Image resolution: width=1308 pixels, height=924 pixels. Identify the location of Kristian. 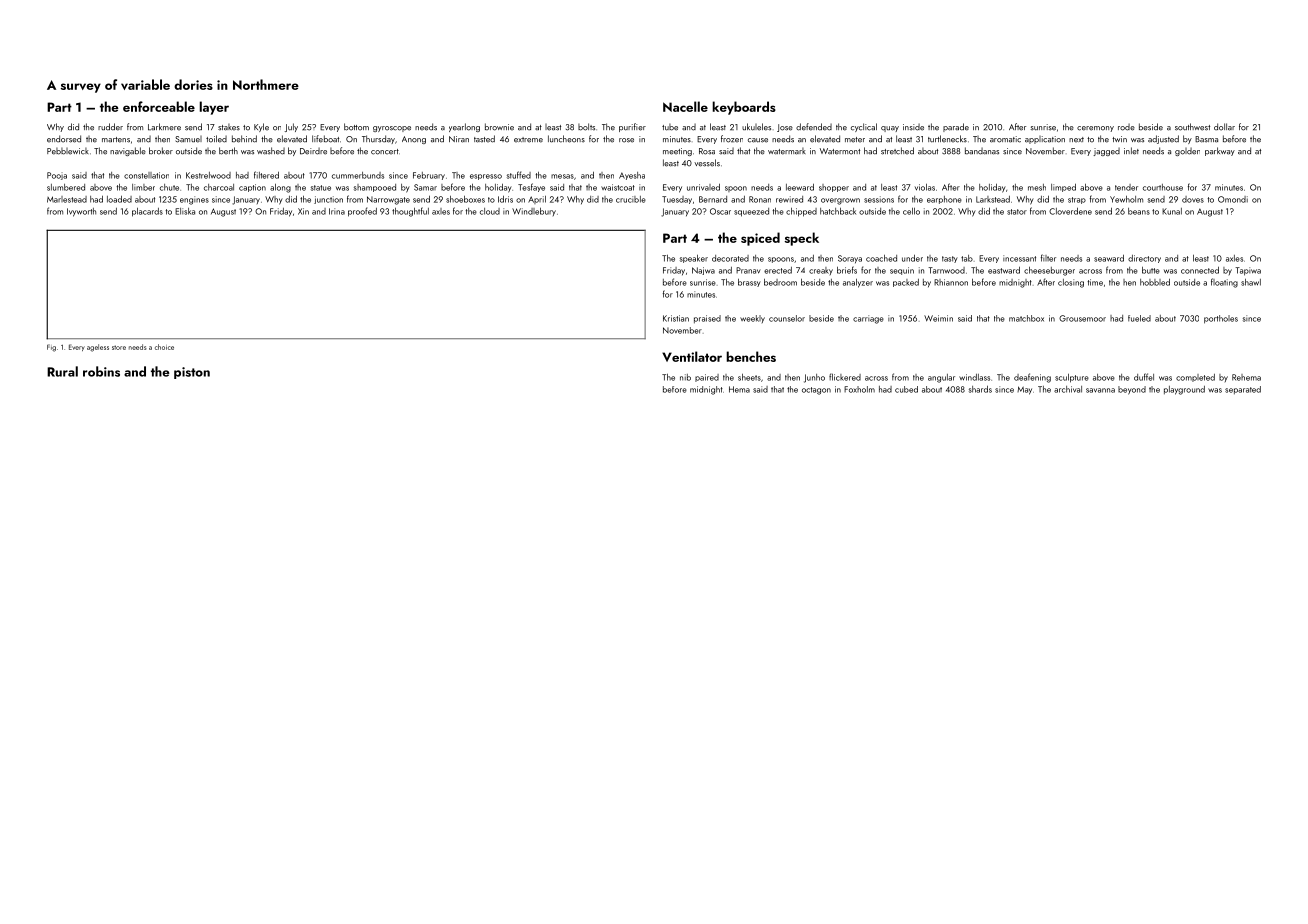
(676, 318).
